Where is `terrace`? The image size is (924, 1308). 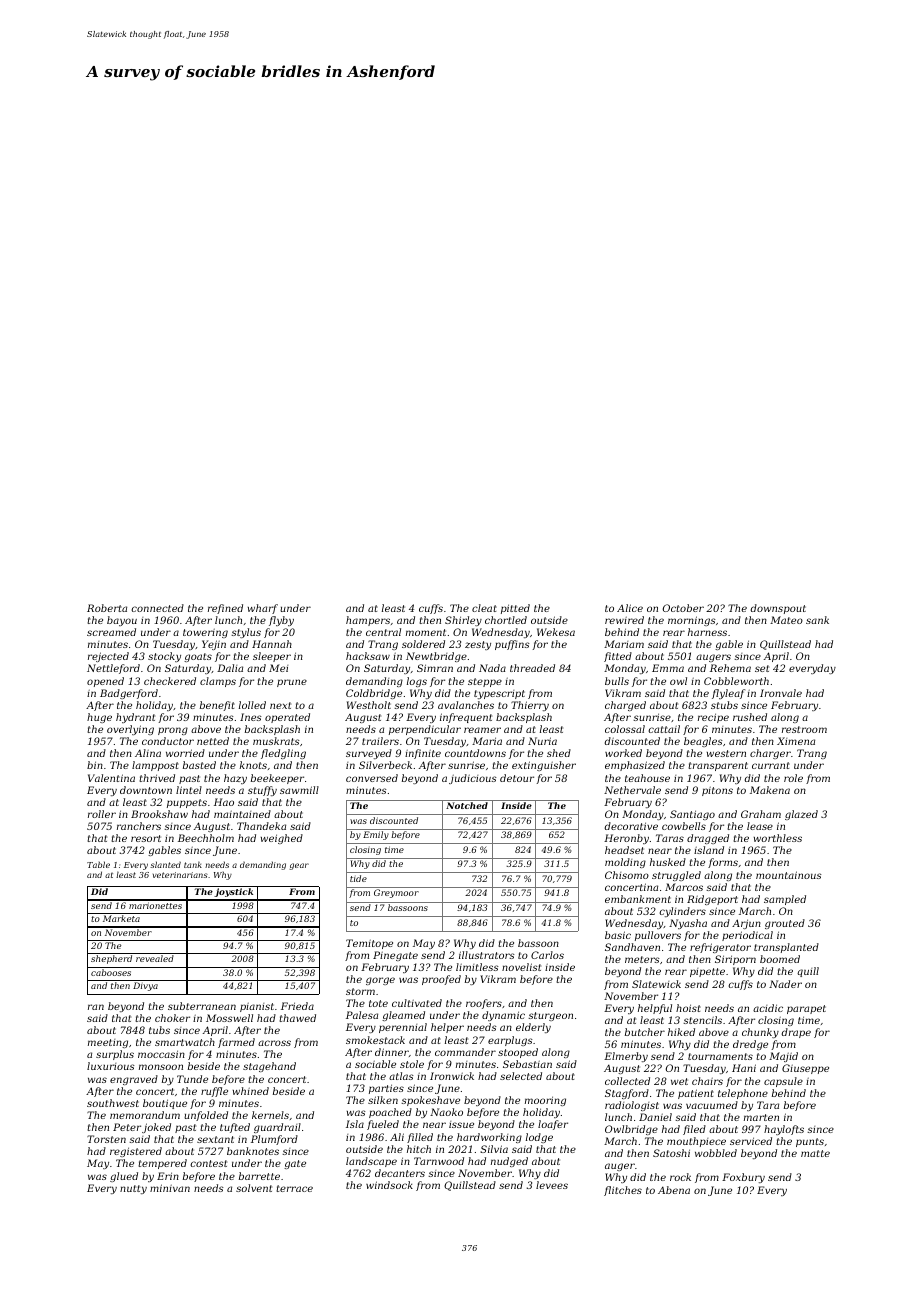
terrace is located at coordinates (294, 1188).
